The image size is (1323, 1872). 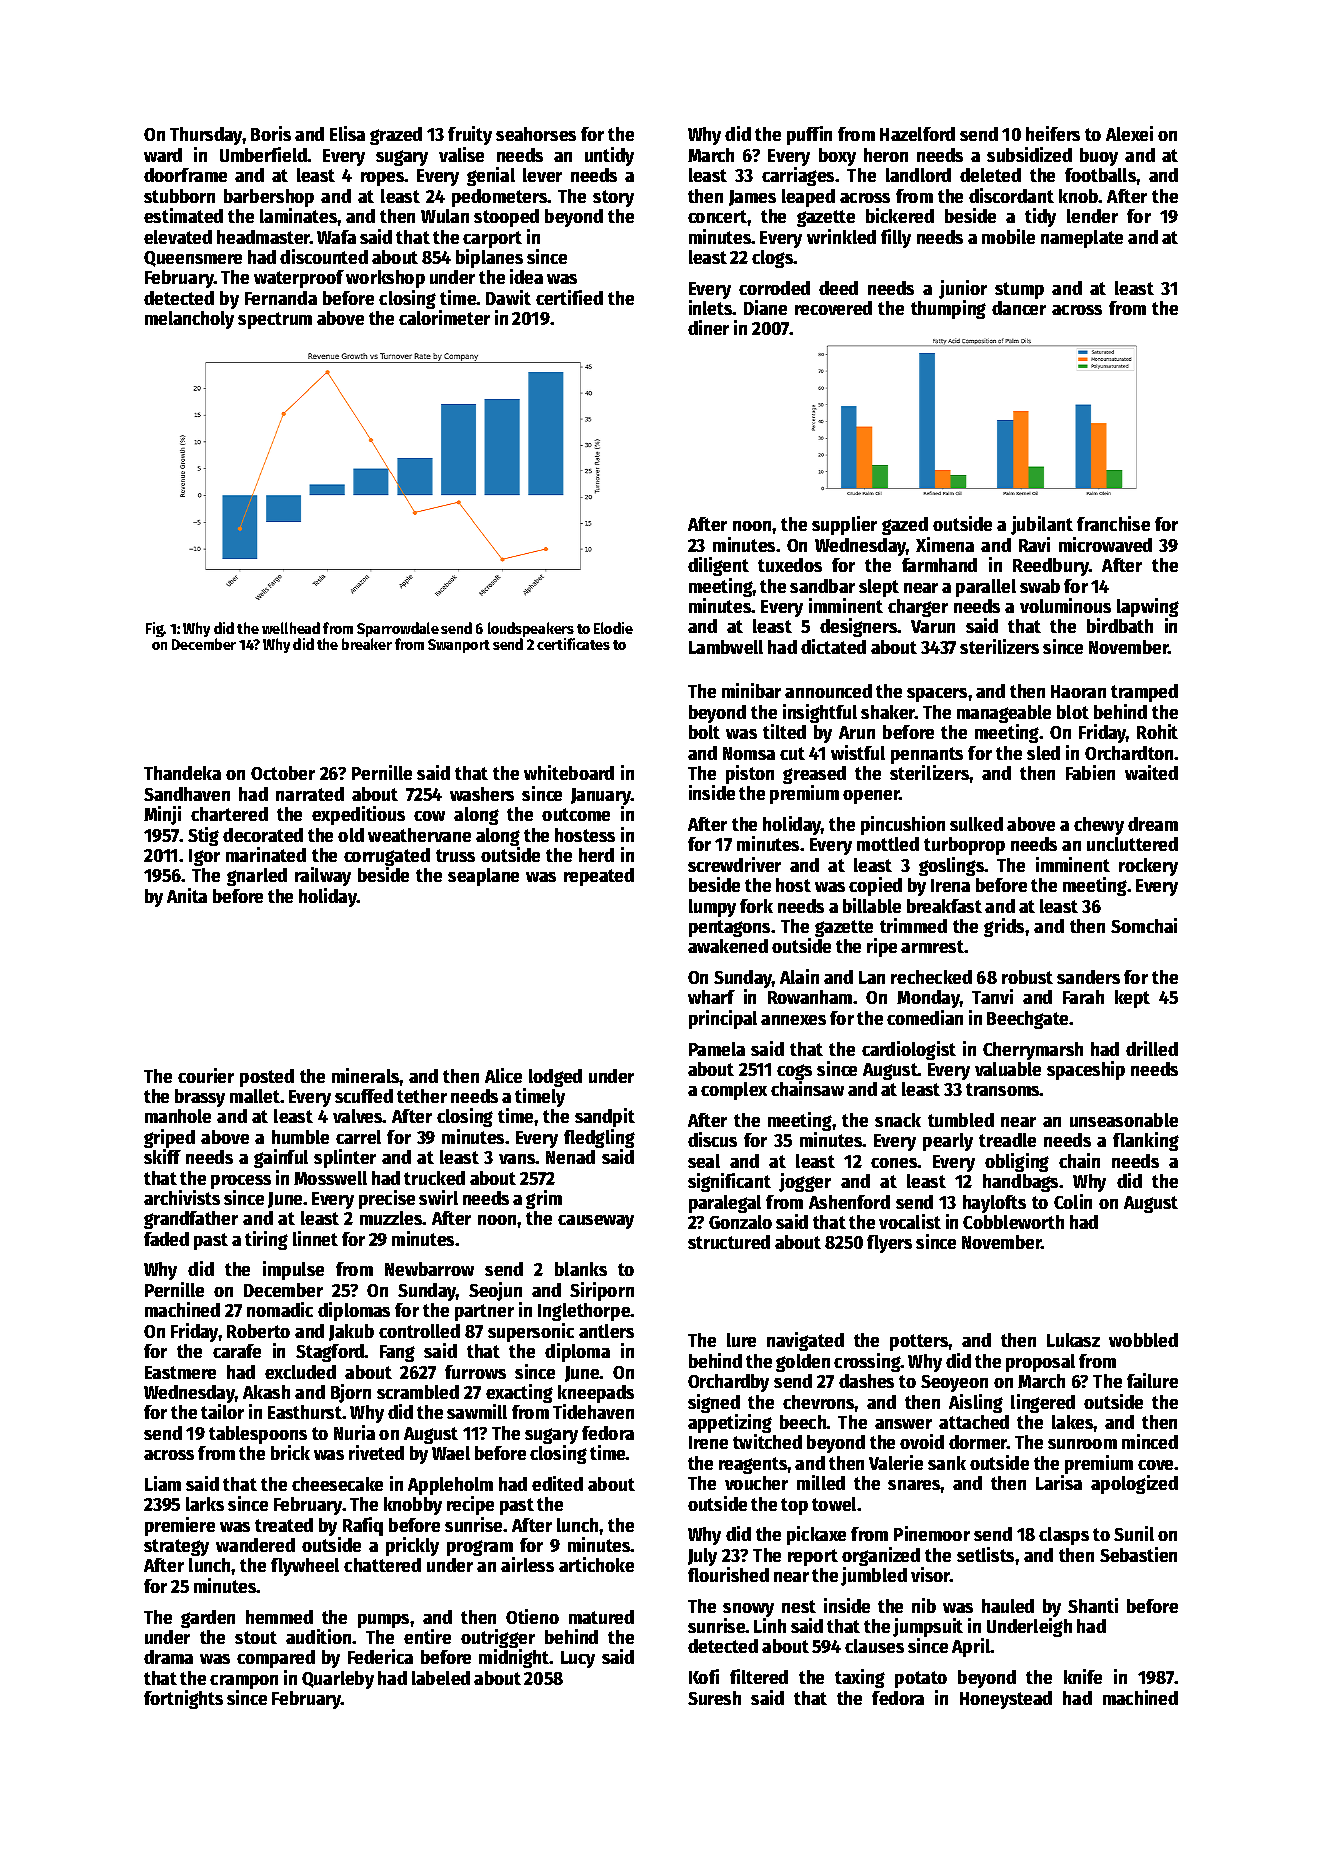 What do you see at coordinates (917, 134) in the document?
I see `Hazelford` at bounding box center [917, 134].
